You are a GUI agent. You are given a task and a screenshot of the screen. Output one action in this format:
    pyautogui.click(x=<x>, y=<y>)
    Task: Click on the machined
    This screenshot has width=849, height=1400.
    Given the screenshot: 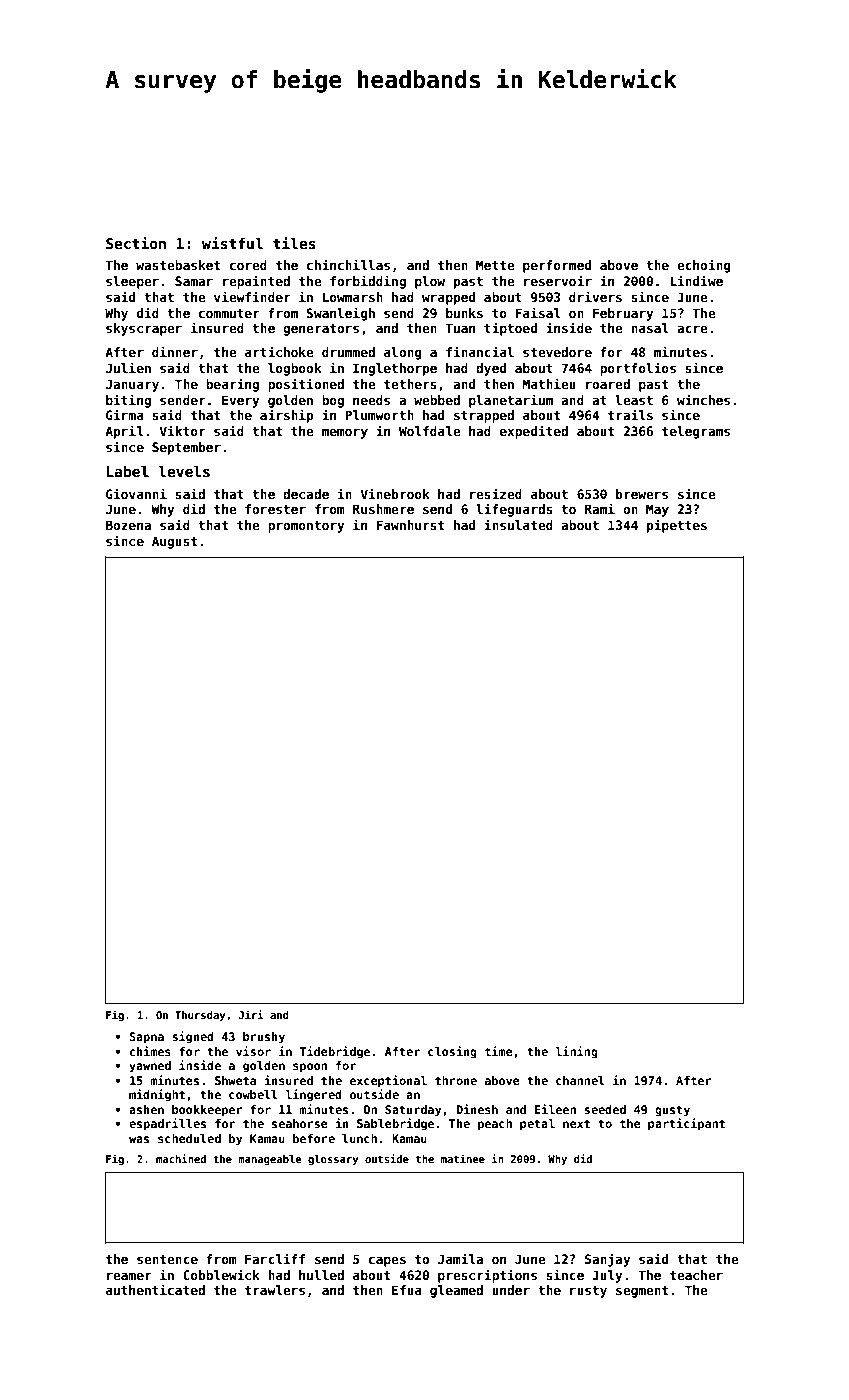 What is the action you would take?
    pyautogui.click(x=181, y=1158)
